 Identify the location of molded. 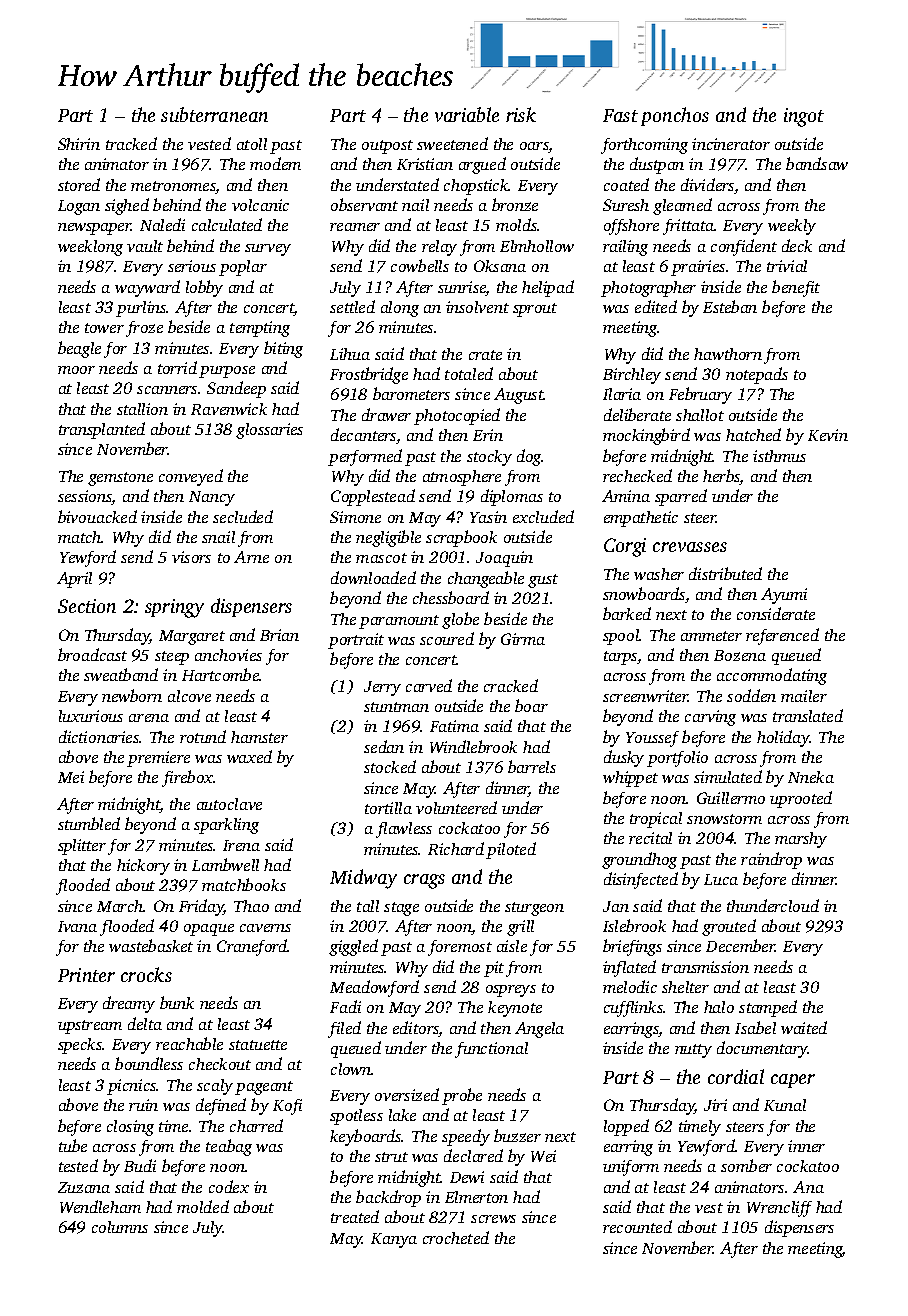
(203, 1206).
